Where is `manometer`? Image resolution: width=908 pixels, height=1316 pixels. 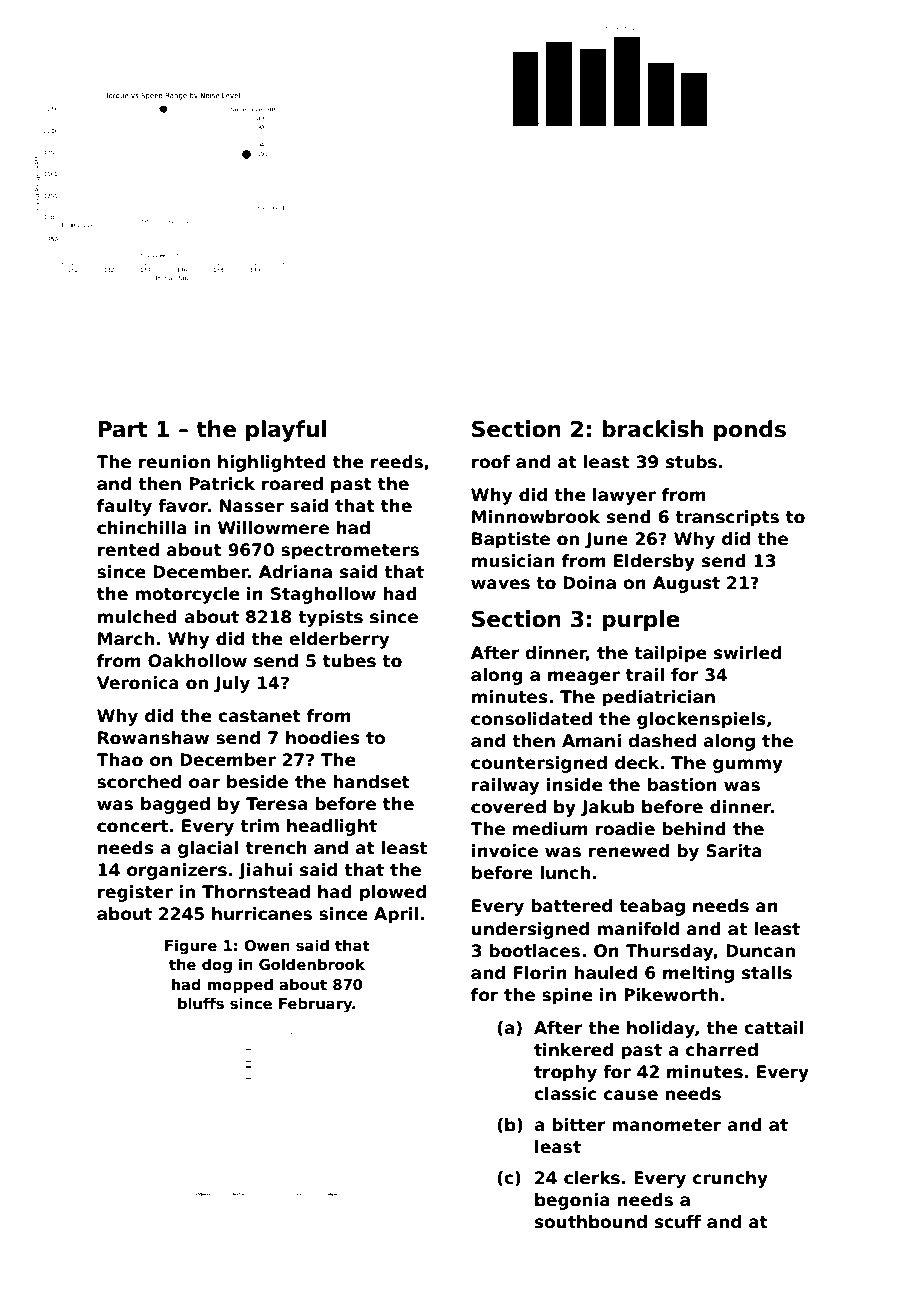
manometer is located at coordinates (666, 1125).
